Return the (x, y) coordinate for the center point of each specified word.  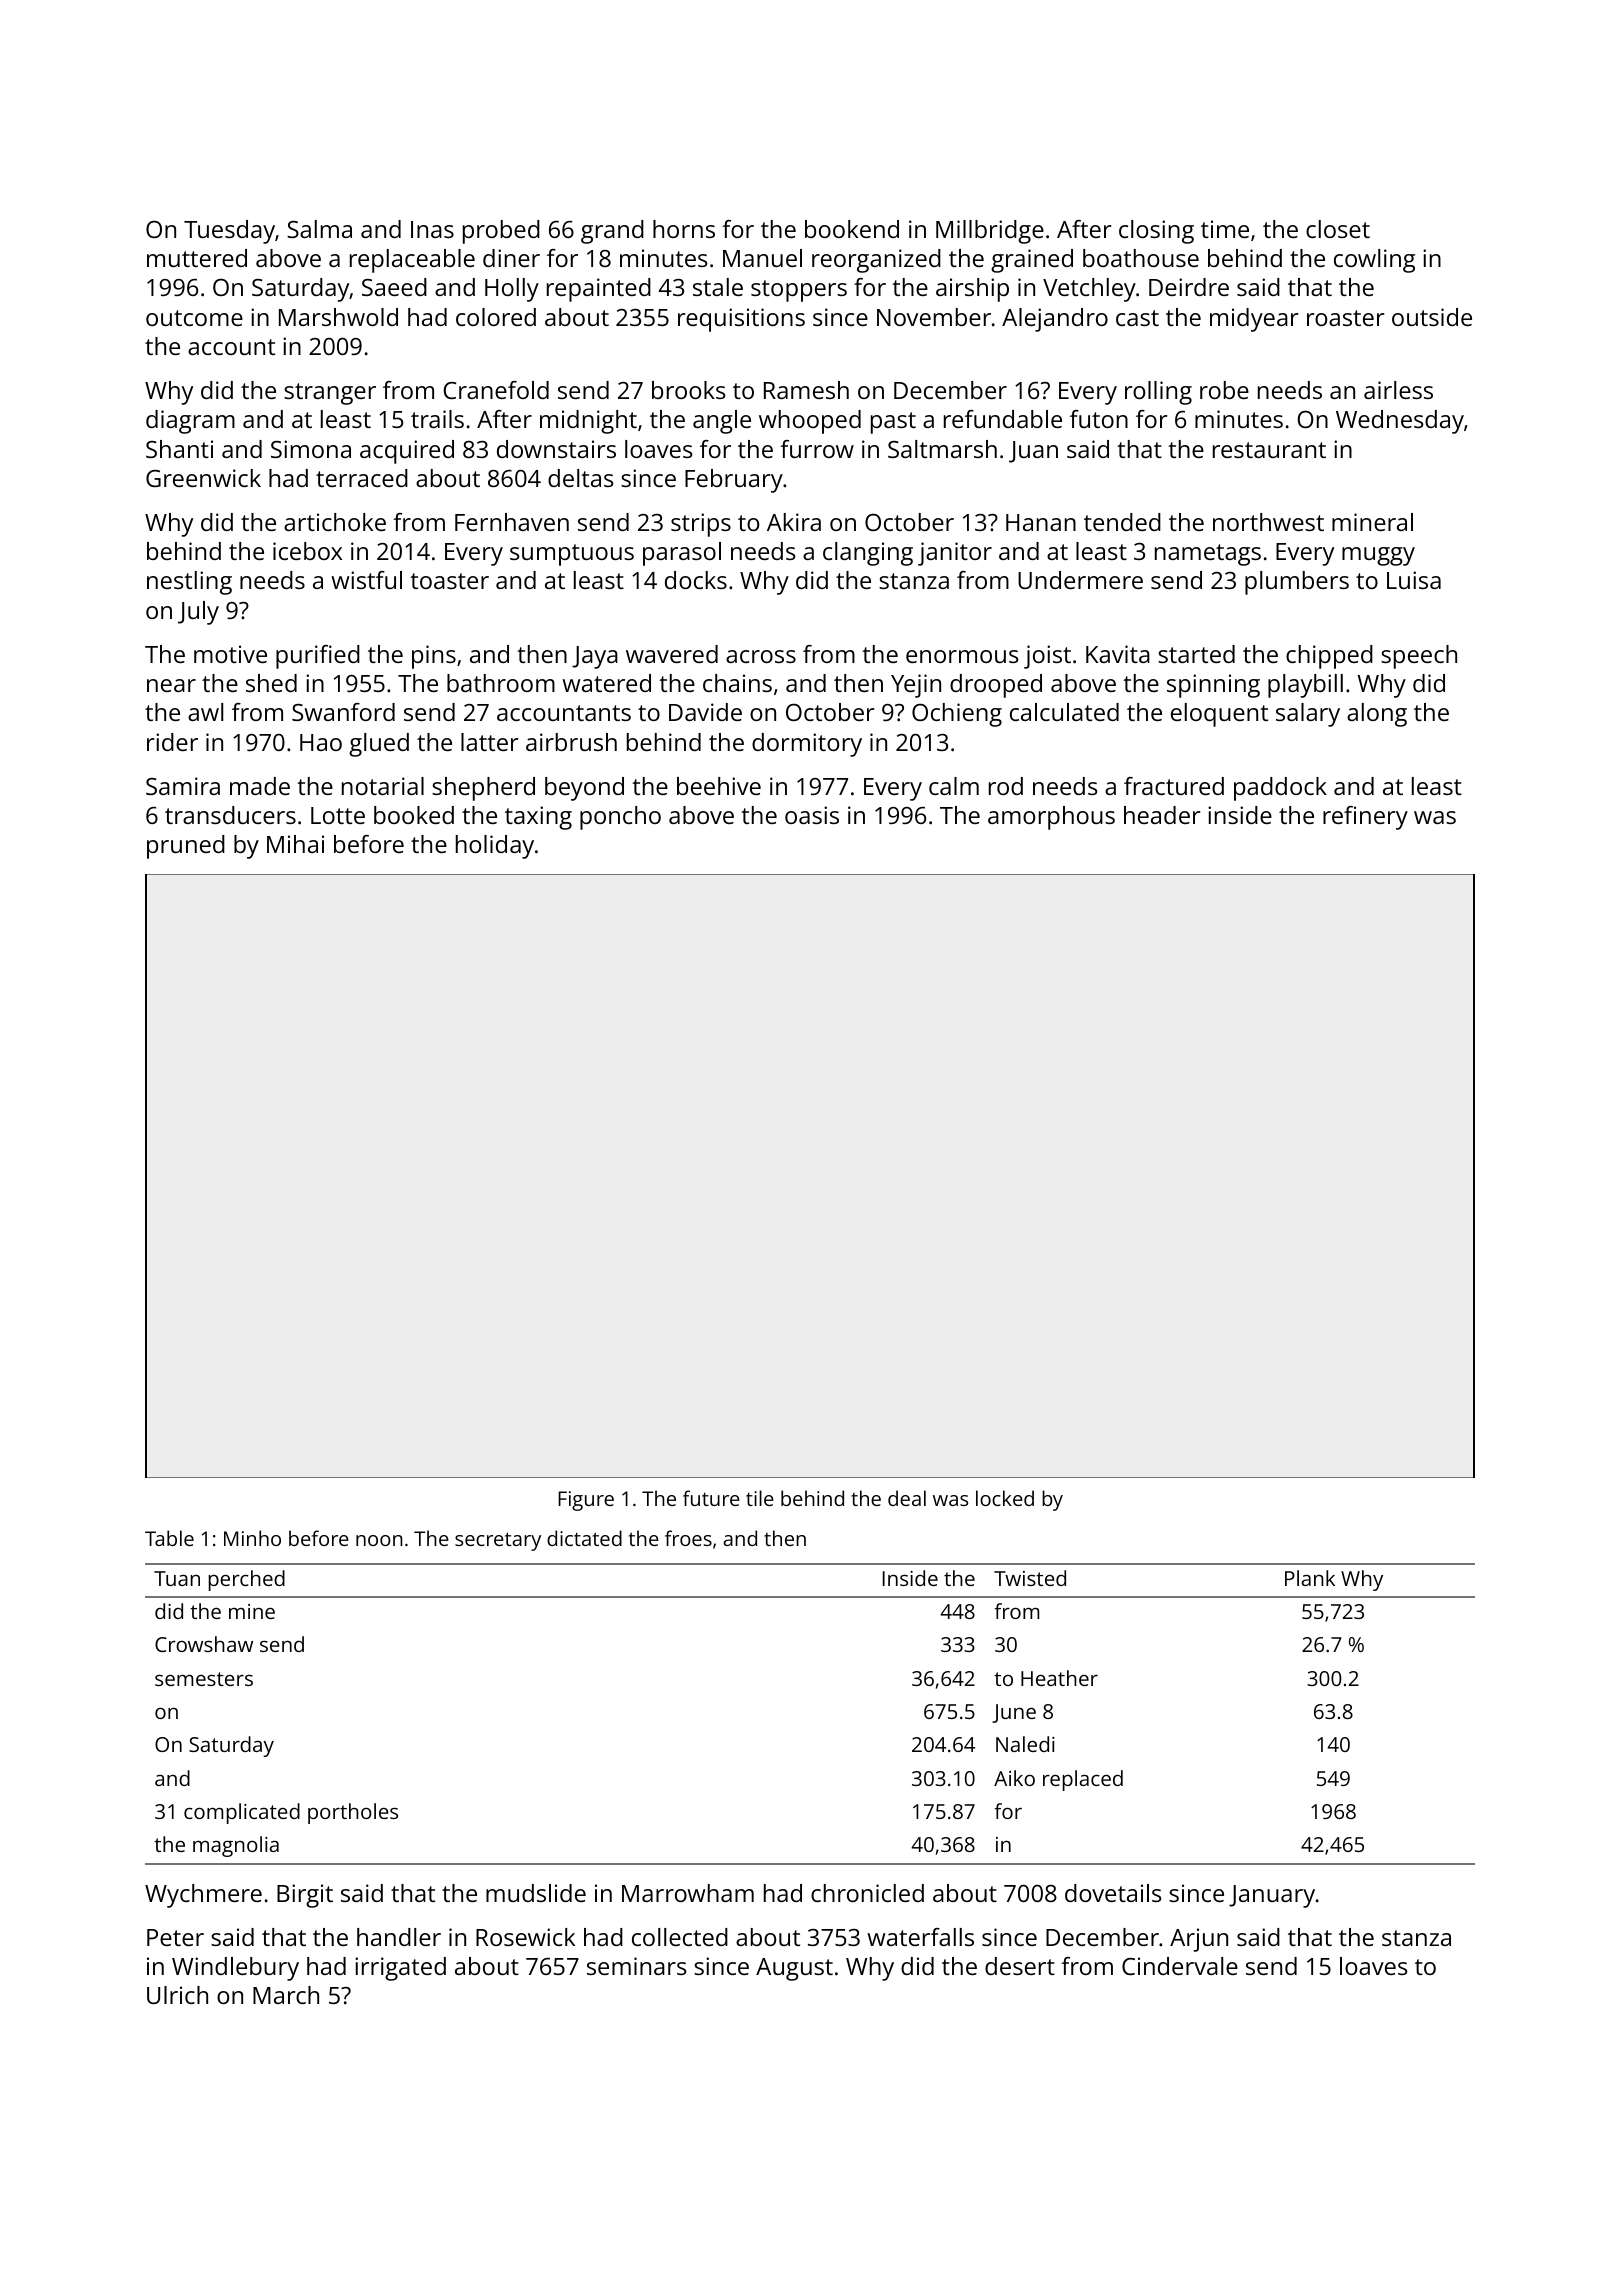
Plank (1310, 1578)
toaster (449, 581)
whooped (810, 422)
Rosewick (525, 1937)
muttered (197, 258)
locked (1005, 1498)
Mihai (295, 844)
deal (907, 1498)
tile (760, 1498)
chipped (1329, 657)
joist (1047, 657)
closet (1338, 229)
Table (169, 1538)
